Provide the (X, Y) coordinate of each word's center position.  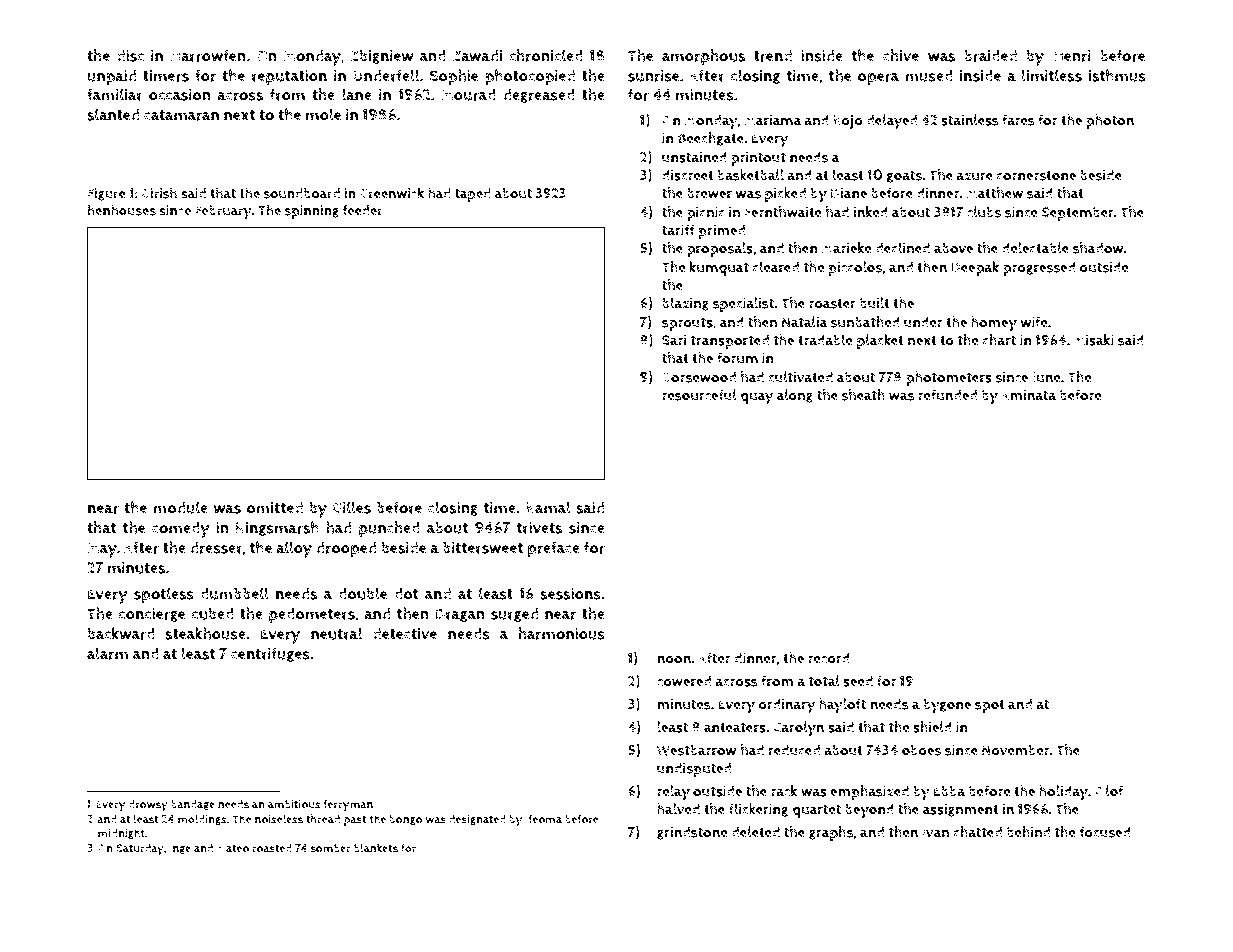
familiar (115, 94)
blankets (376, 848)
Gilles (351, 507)
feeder (363, 210)
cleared (776, 267)
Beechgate (711, 139)
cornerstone (1036, 175)
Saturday (140, 850)
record (829, 658)
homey (994, 324)
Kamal (548, 507)
